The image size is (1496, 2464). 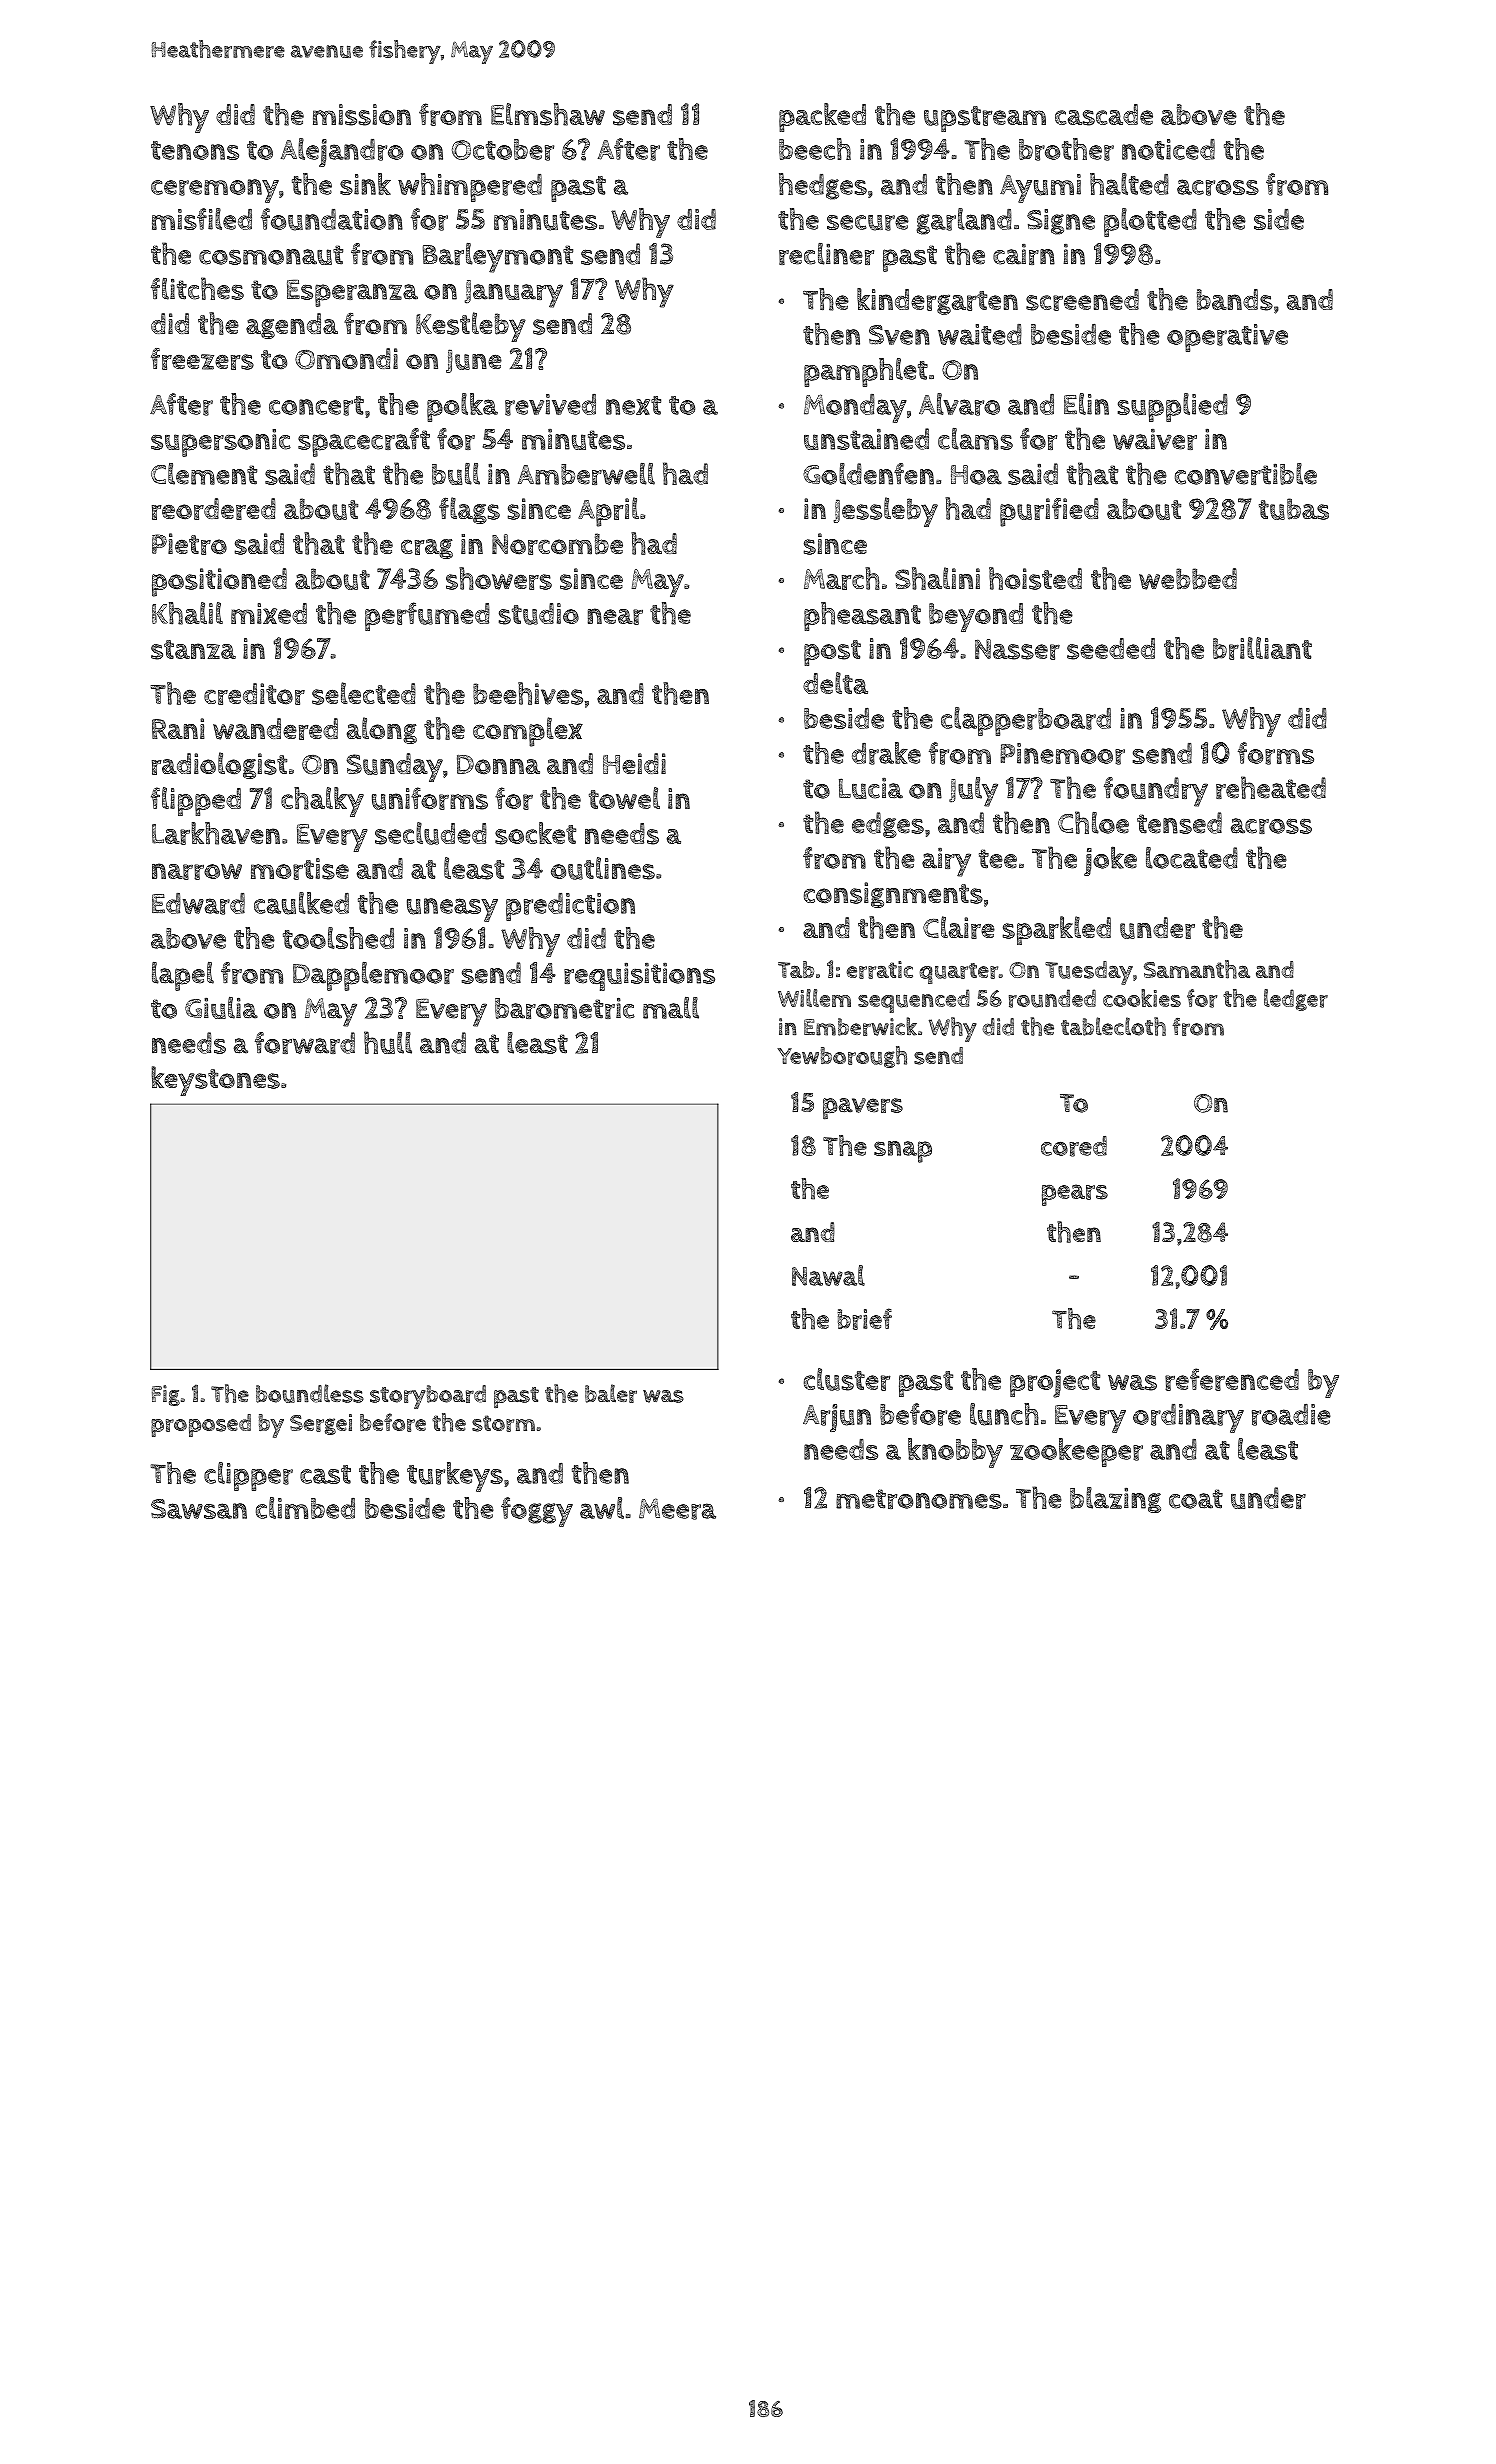 I want to click on Fig, so click(x=166, y=1395).
